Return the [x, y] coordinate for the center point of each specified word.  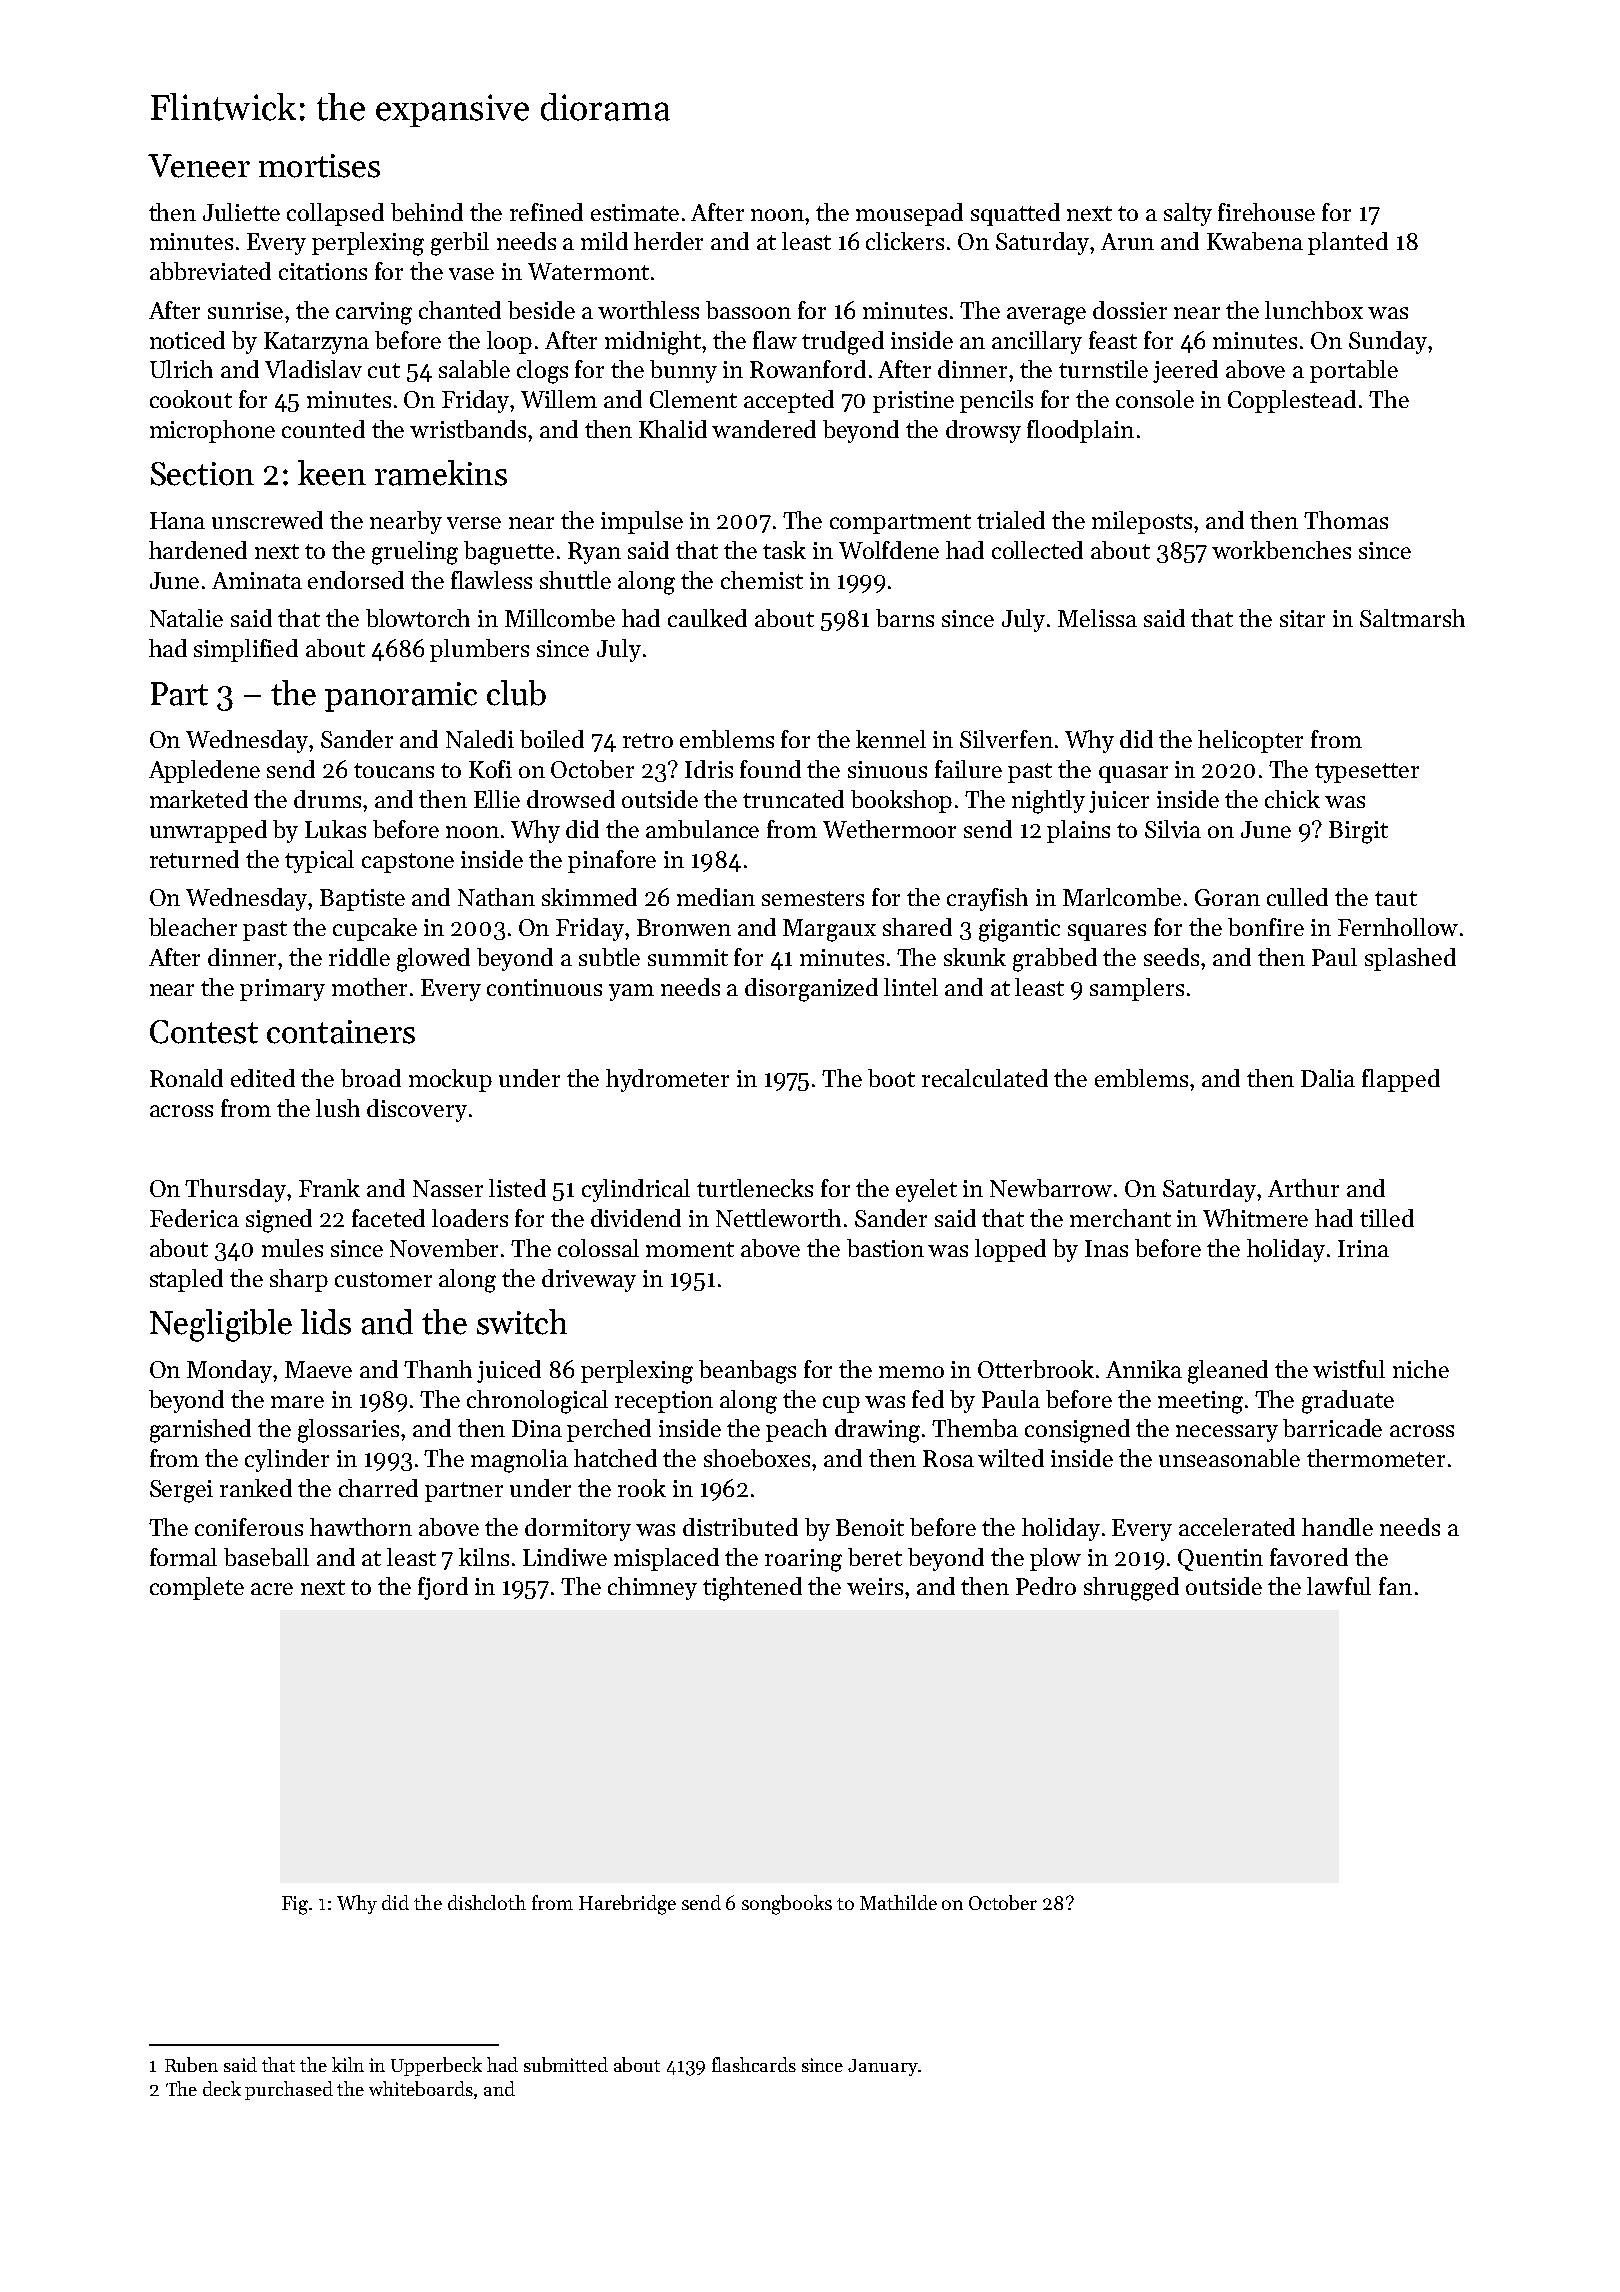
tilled [1387, 1218]
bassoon [748, 310]
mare [297, 1402]
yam [631, 992]
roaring [803, 1560]
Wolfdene [889, 550]
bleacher [193, 927]
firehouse [1266, 212]
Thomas [1346, 520]
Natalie [186, 618]
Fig [295, 1905]
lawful [1339, 1586]
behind [427, 212]
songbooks [787, 1905]
